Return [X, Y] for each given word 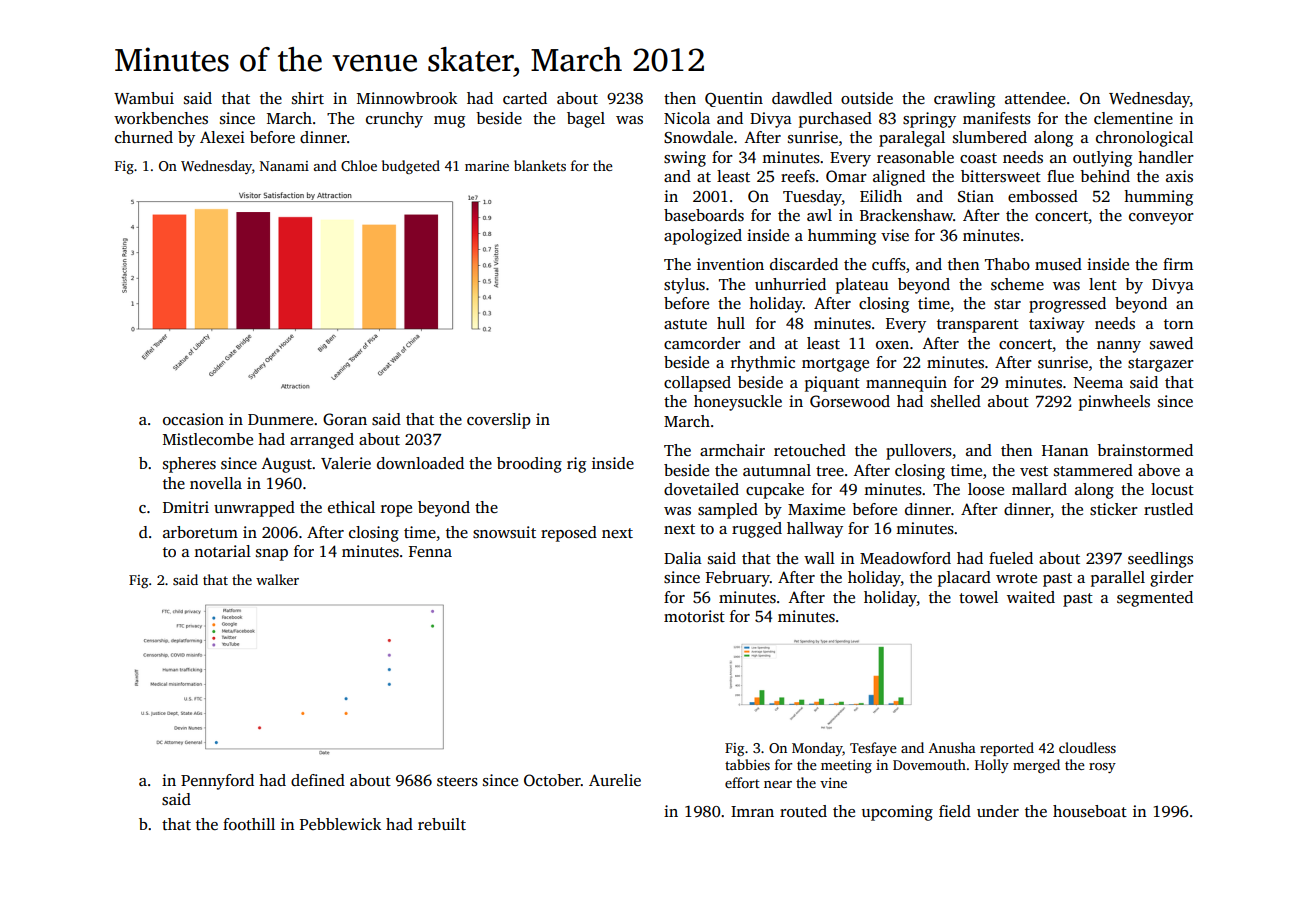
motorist [694, 616]
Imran [752, 811]
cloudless [1087, 747]
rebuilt [442, 824]
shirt [308, 98]
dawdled [802, 98]
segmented [1155, 599]
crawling [964, 100]
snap [272, 555]
